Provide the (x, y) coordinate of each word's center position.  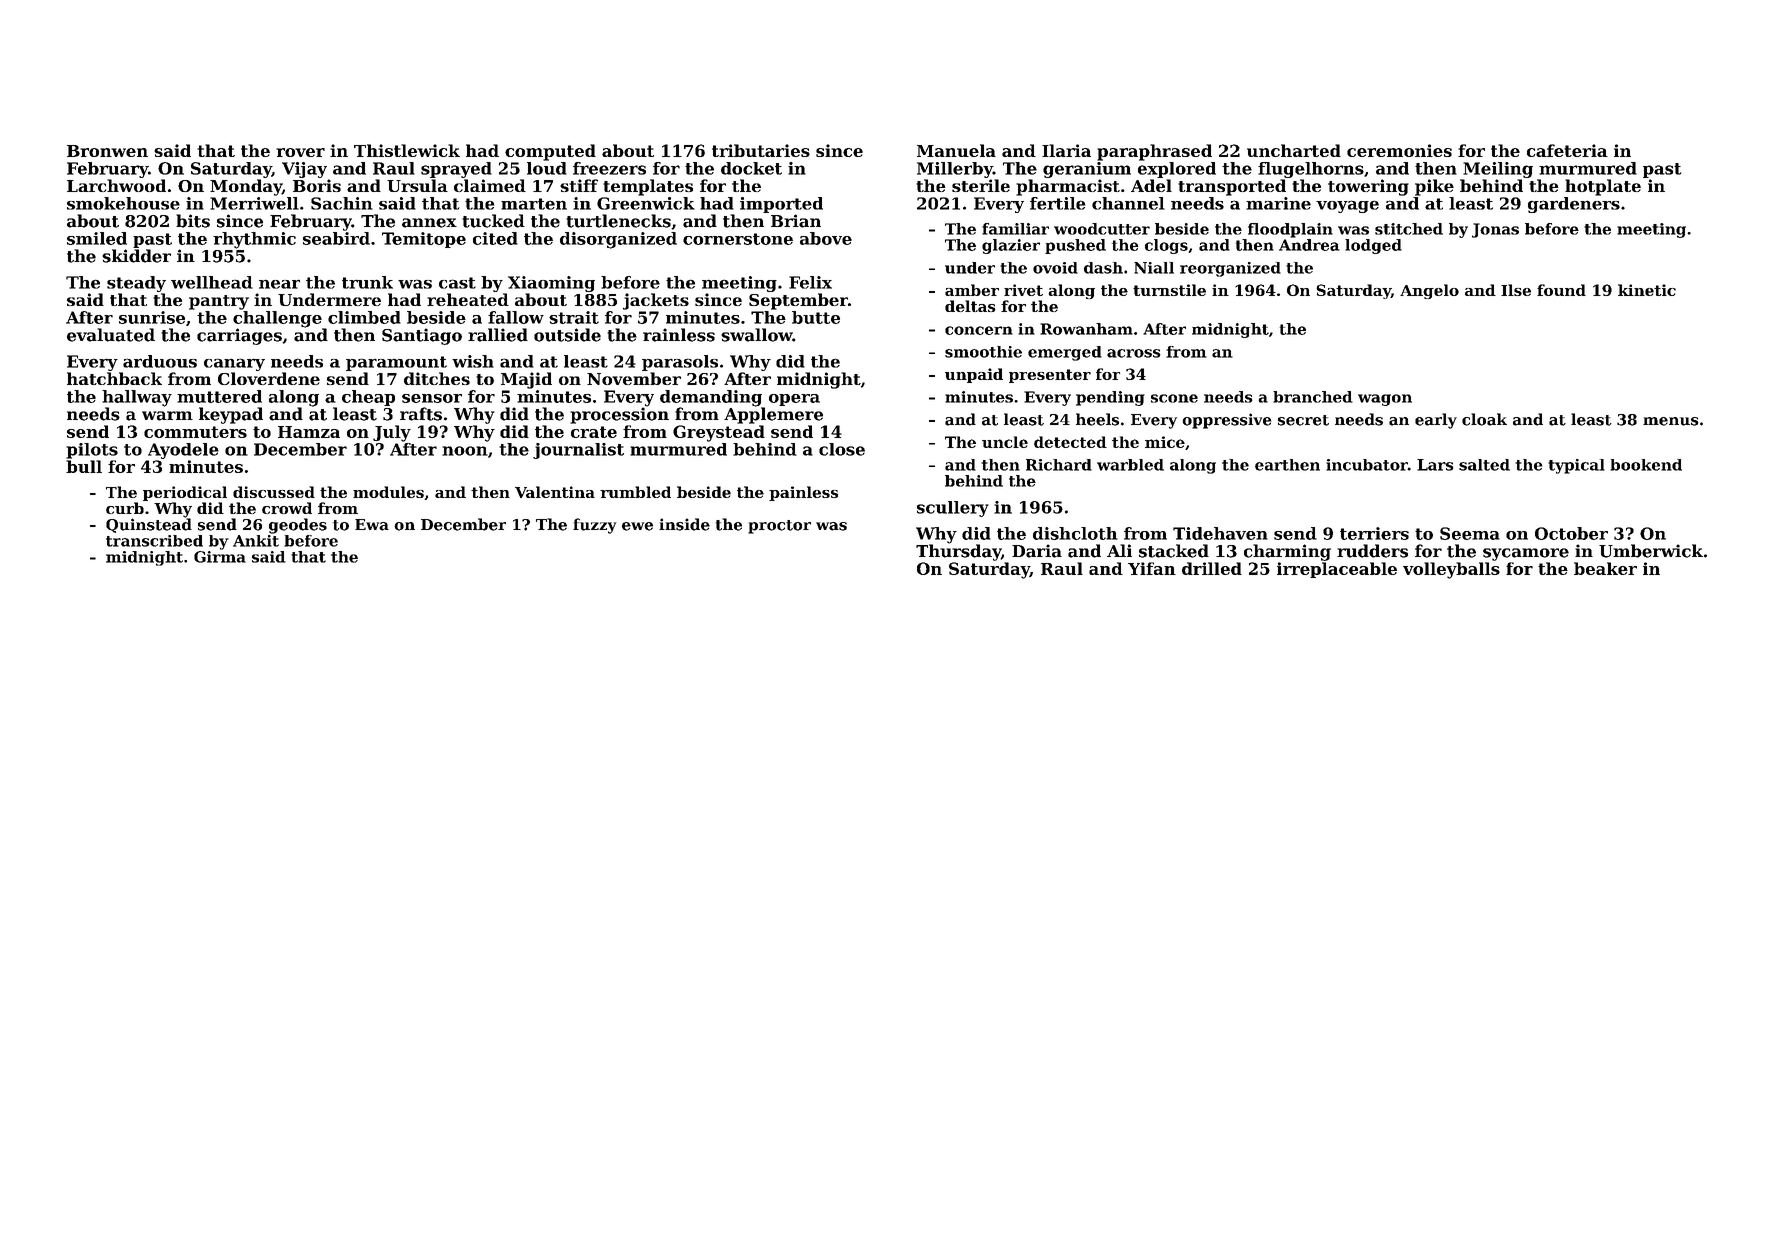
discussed (274, 492)
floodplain (1290, 230)
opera (794, 400)
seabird (336, 238)
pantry (219, 302)
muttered (219, 396)
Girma (220, 557)
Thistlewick (407, 150)
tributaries (761, 150)
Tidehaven (1220, 533)
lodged (1373, 246)
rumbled (635, 492)
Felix (810, 282)
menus (1671, 421)
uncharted (1294, 150)
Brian (796, 221)
